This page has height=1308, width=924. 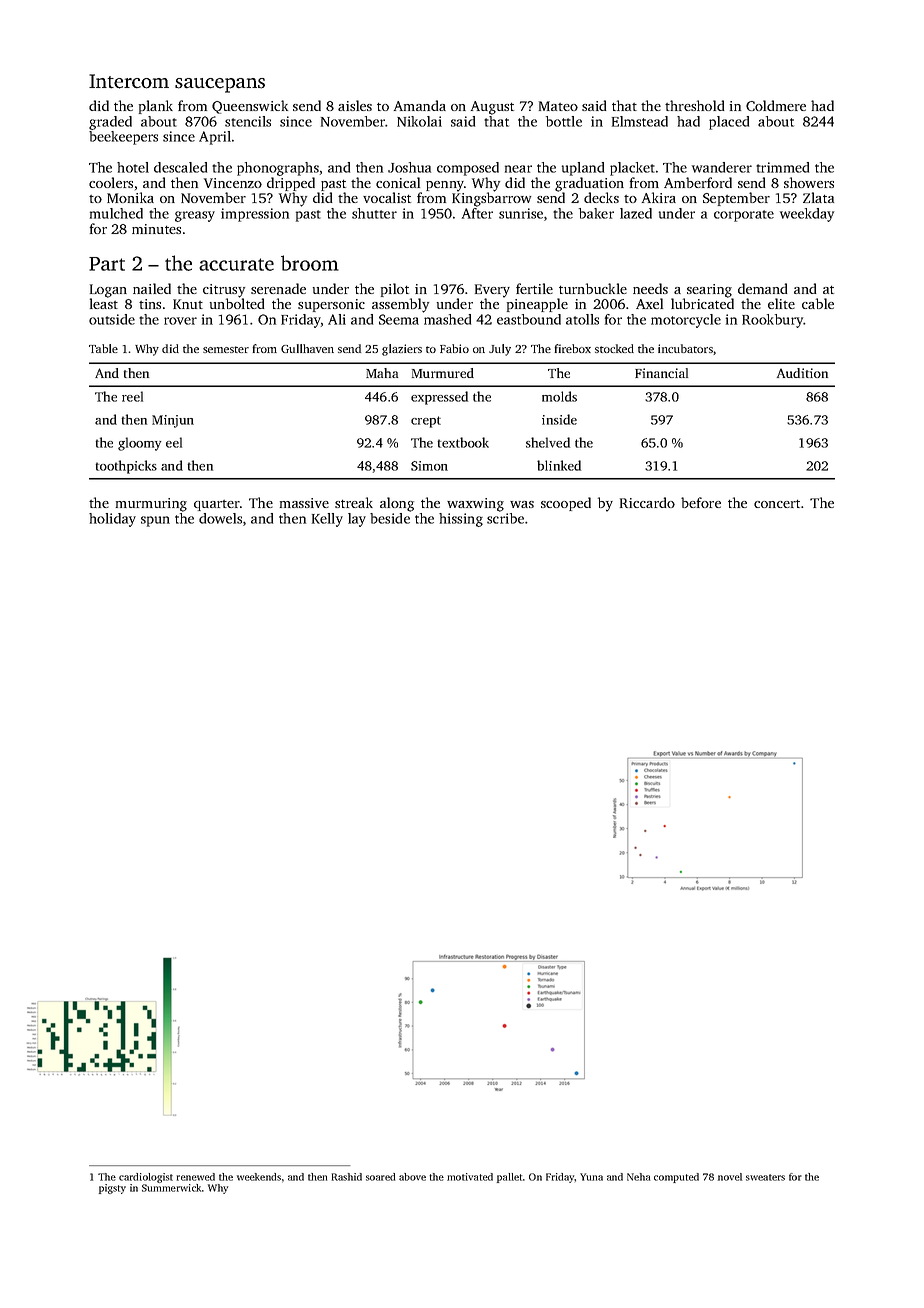 I want to click on Coldmere, so click(x=776, y=105).
